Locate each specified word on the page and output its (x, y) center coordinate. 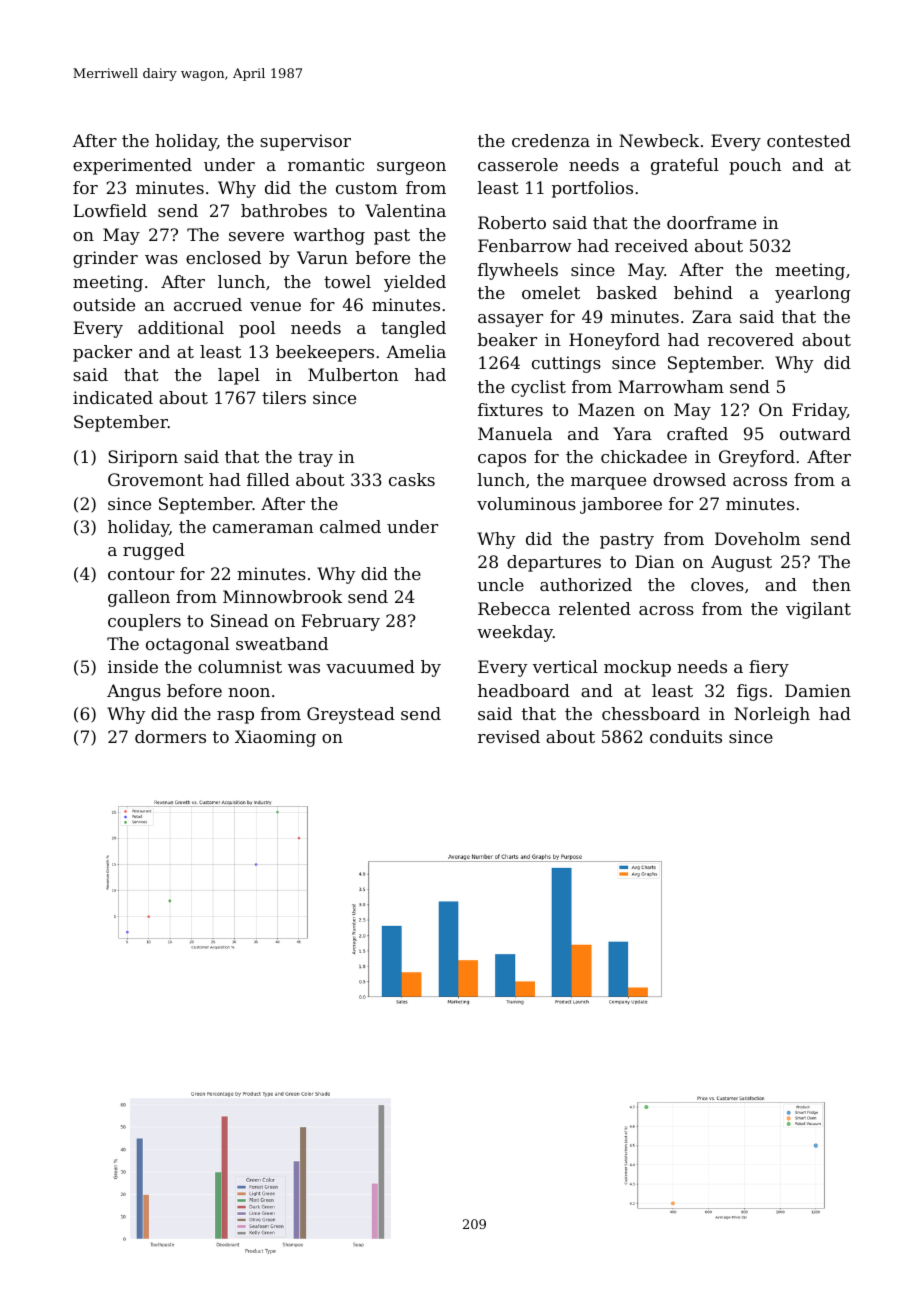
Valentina (405, 210)
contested (809, 140)
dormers (170, 736)
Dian (654, 561)
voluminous (526, 503)
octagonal (187, 645)
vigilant (818, 610)
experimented (132, 166)
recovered (751, 339)
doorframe (711, 222)
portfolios (592, 189)
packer (102, 353)
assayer (510, 320)
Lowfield (110, 210)
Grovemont (155, 479)
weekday (515, 633)
